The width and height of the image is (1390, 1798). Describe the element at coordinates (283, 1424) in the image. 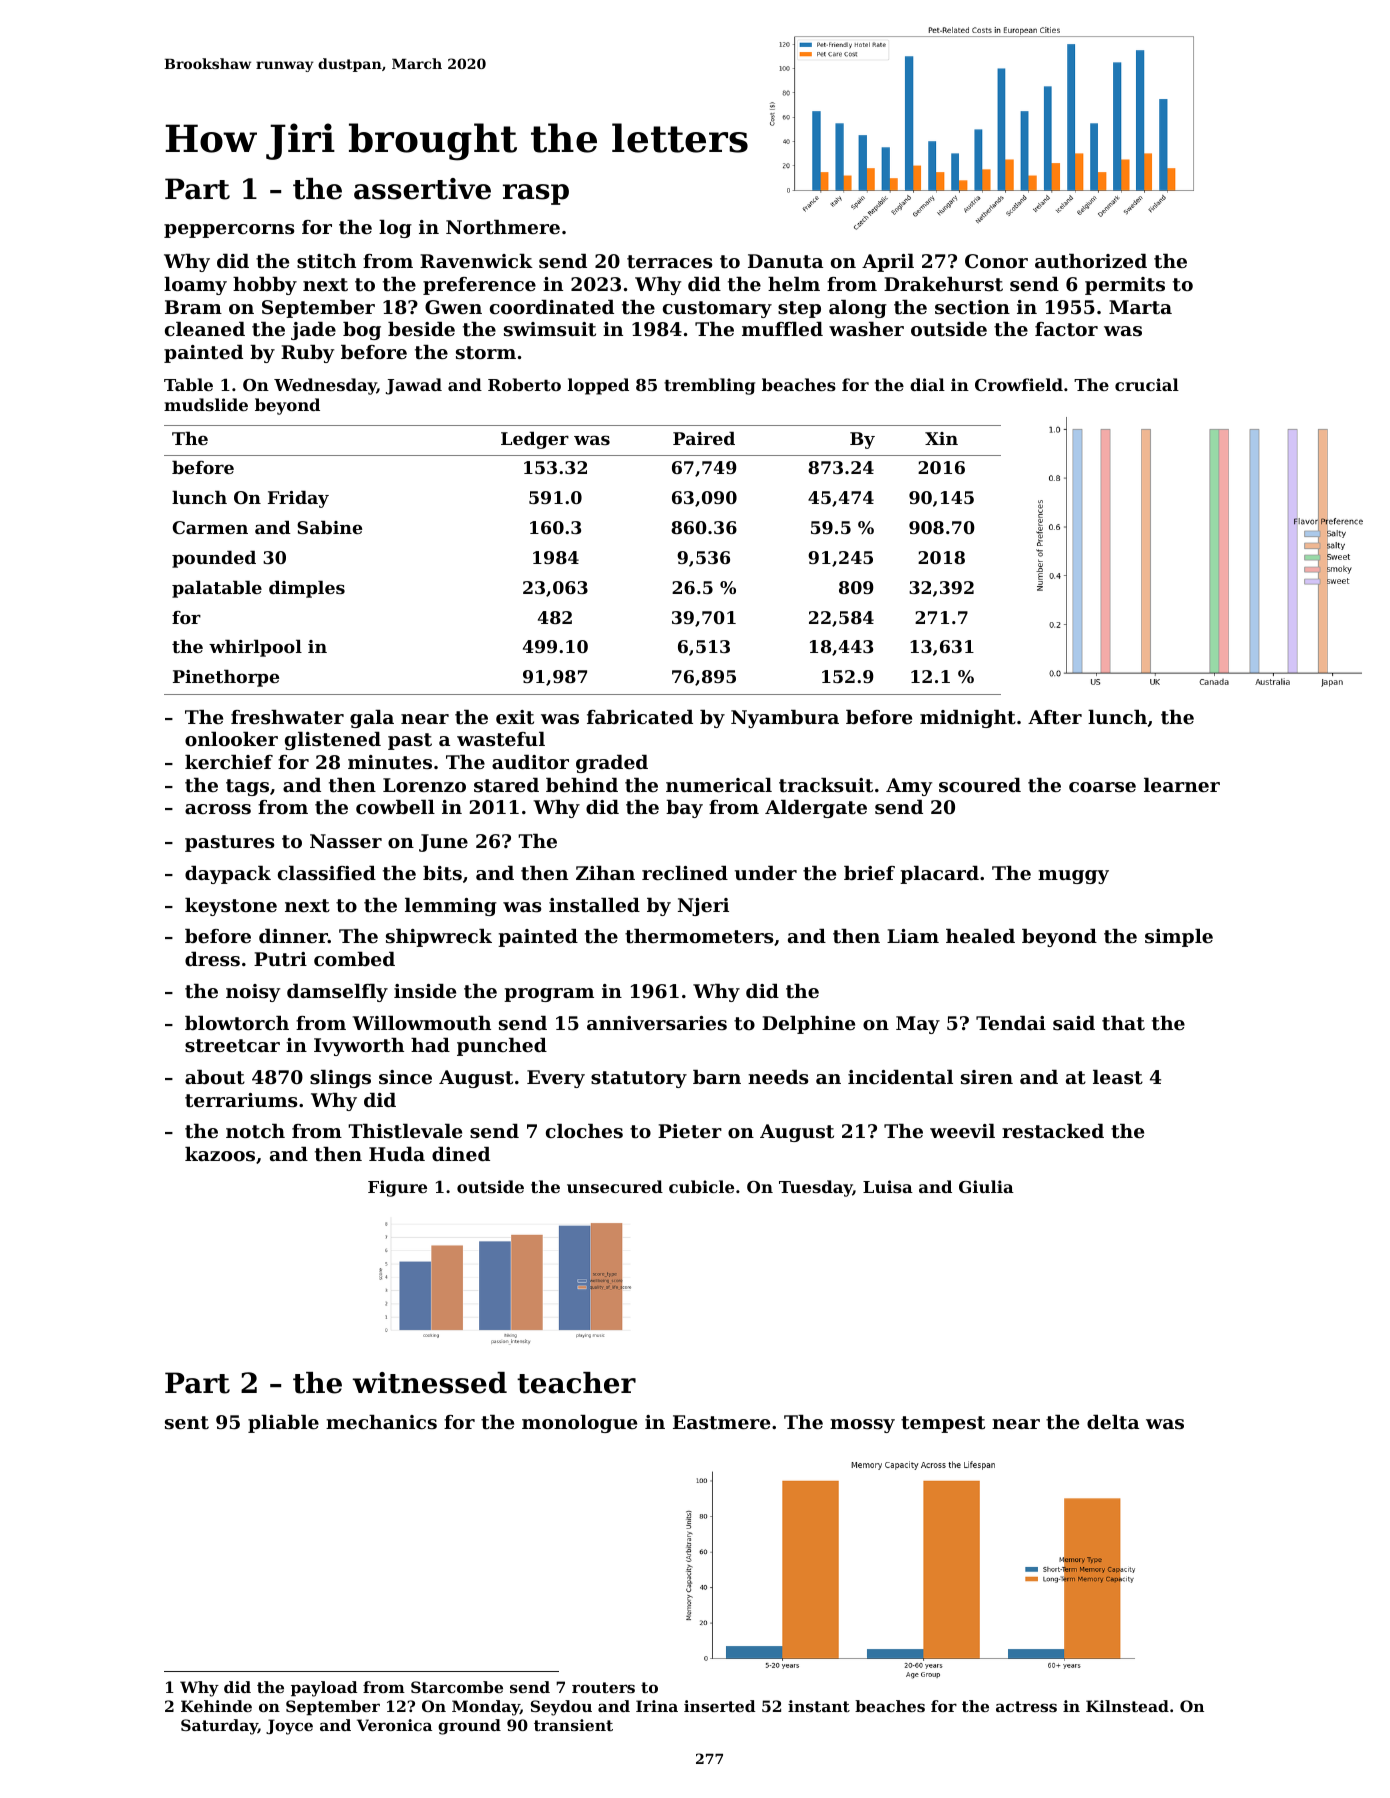

I see `pliable` at that location.
